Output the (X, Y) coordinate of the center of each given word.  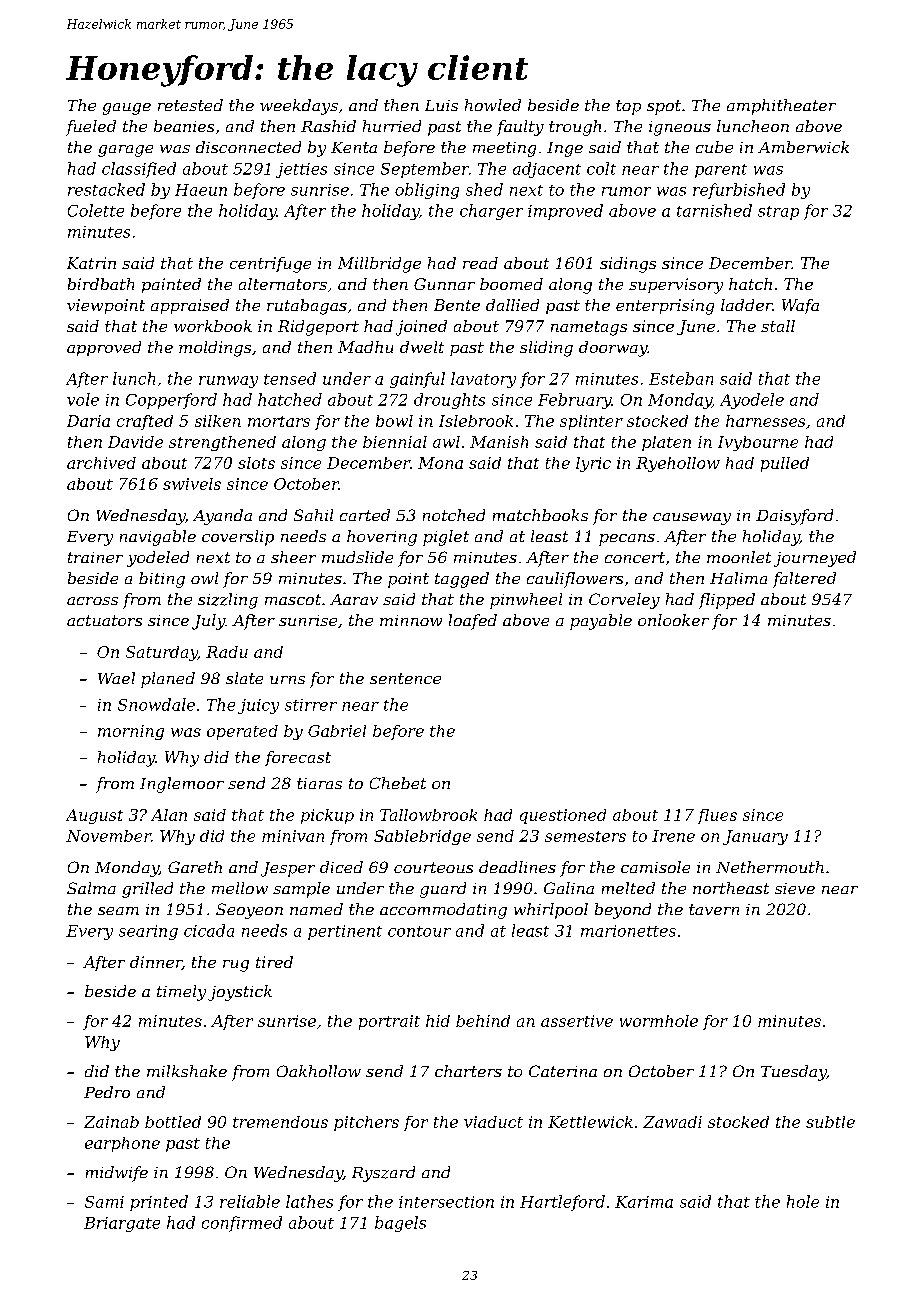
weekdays (299, 107)
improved (565, 212)
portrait (389, 1022)
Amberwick (803, 147)
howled (493, 105)
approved (104, 348)
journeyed (815, 559)
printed (159, 1203)
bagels (400, 1224)
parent (721, 171)
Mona (440, 463)
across (92, 601)
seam (118, 911)
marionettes (628, 931)
